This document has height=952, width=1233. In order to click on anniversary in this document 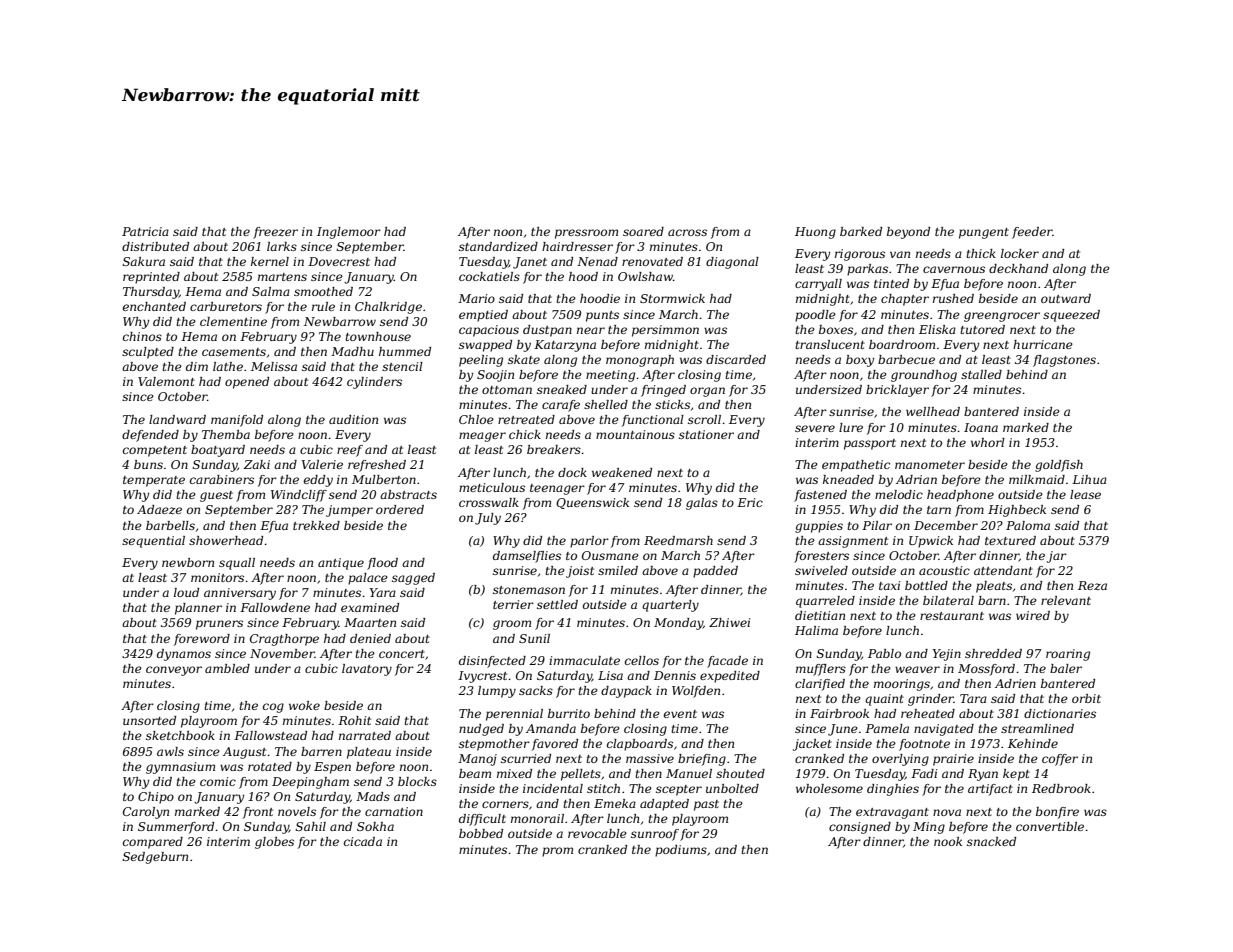, I will do `click(240, 594)`.
